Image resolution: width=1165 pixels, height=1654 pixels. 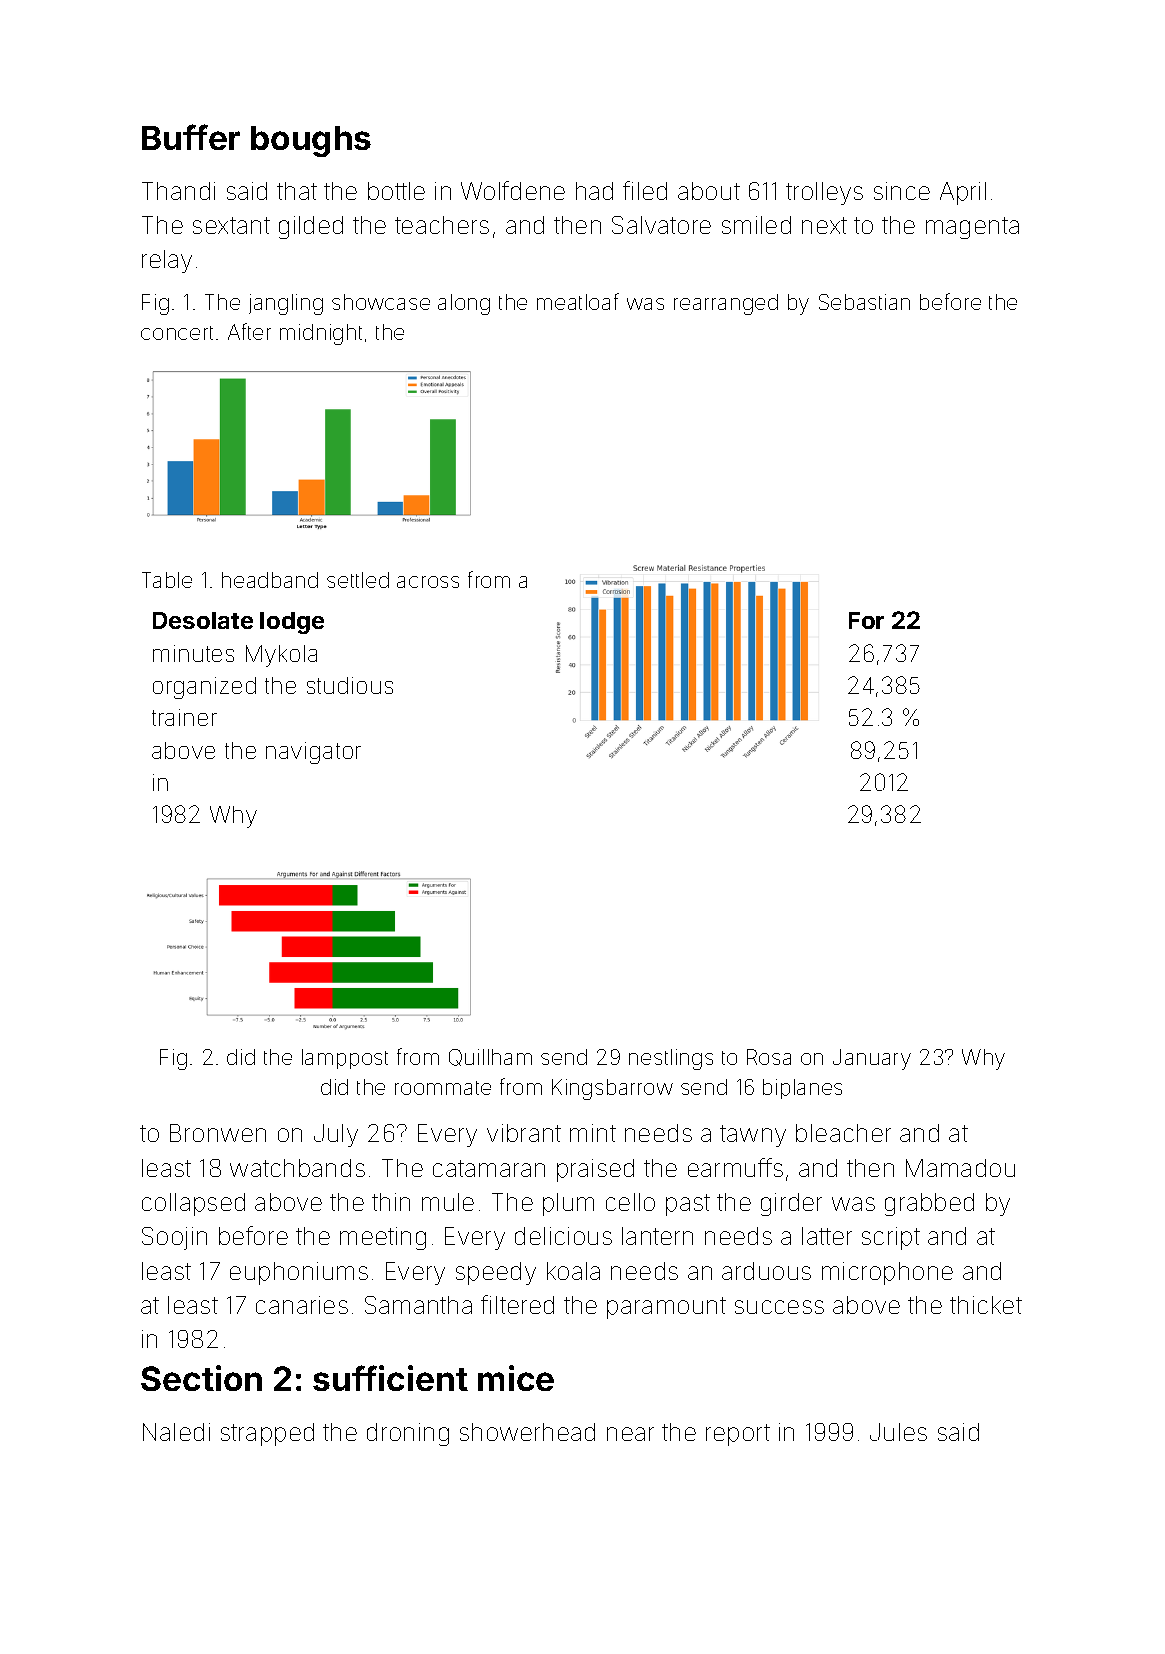 I want to click on magenta, so click(x=972, y=228).
